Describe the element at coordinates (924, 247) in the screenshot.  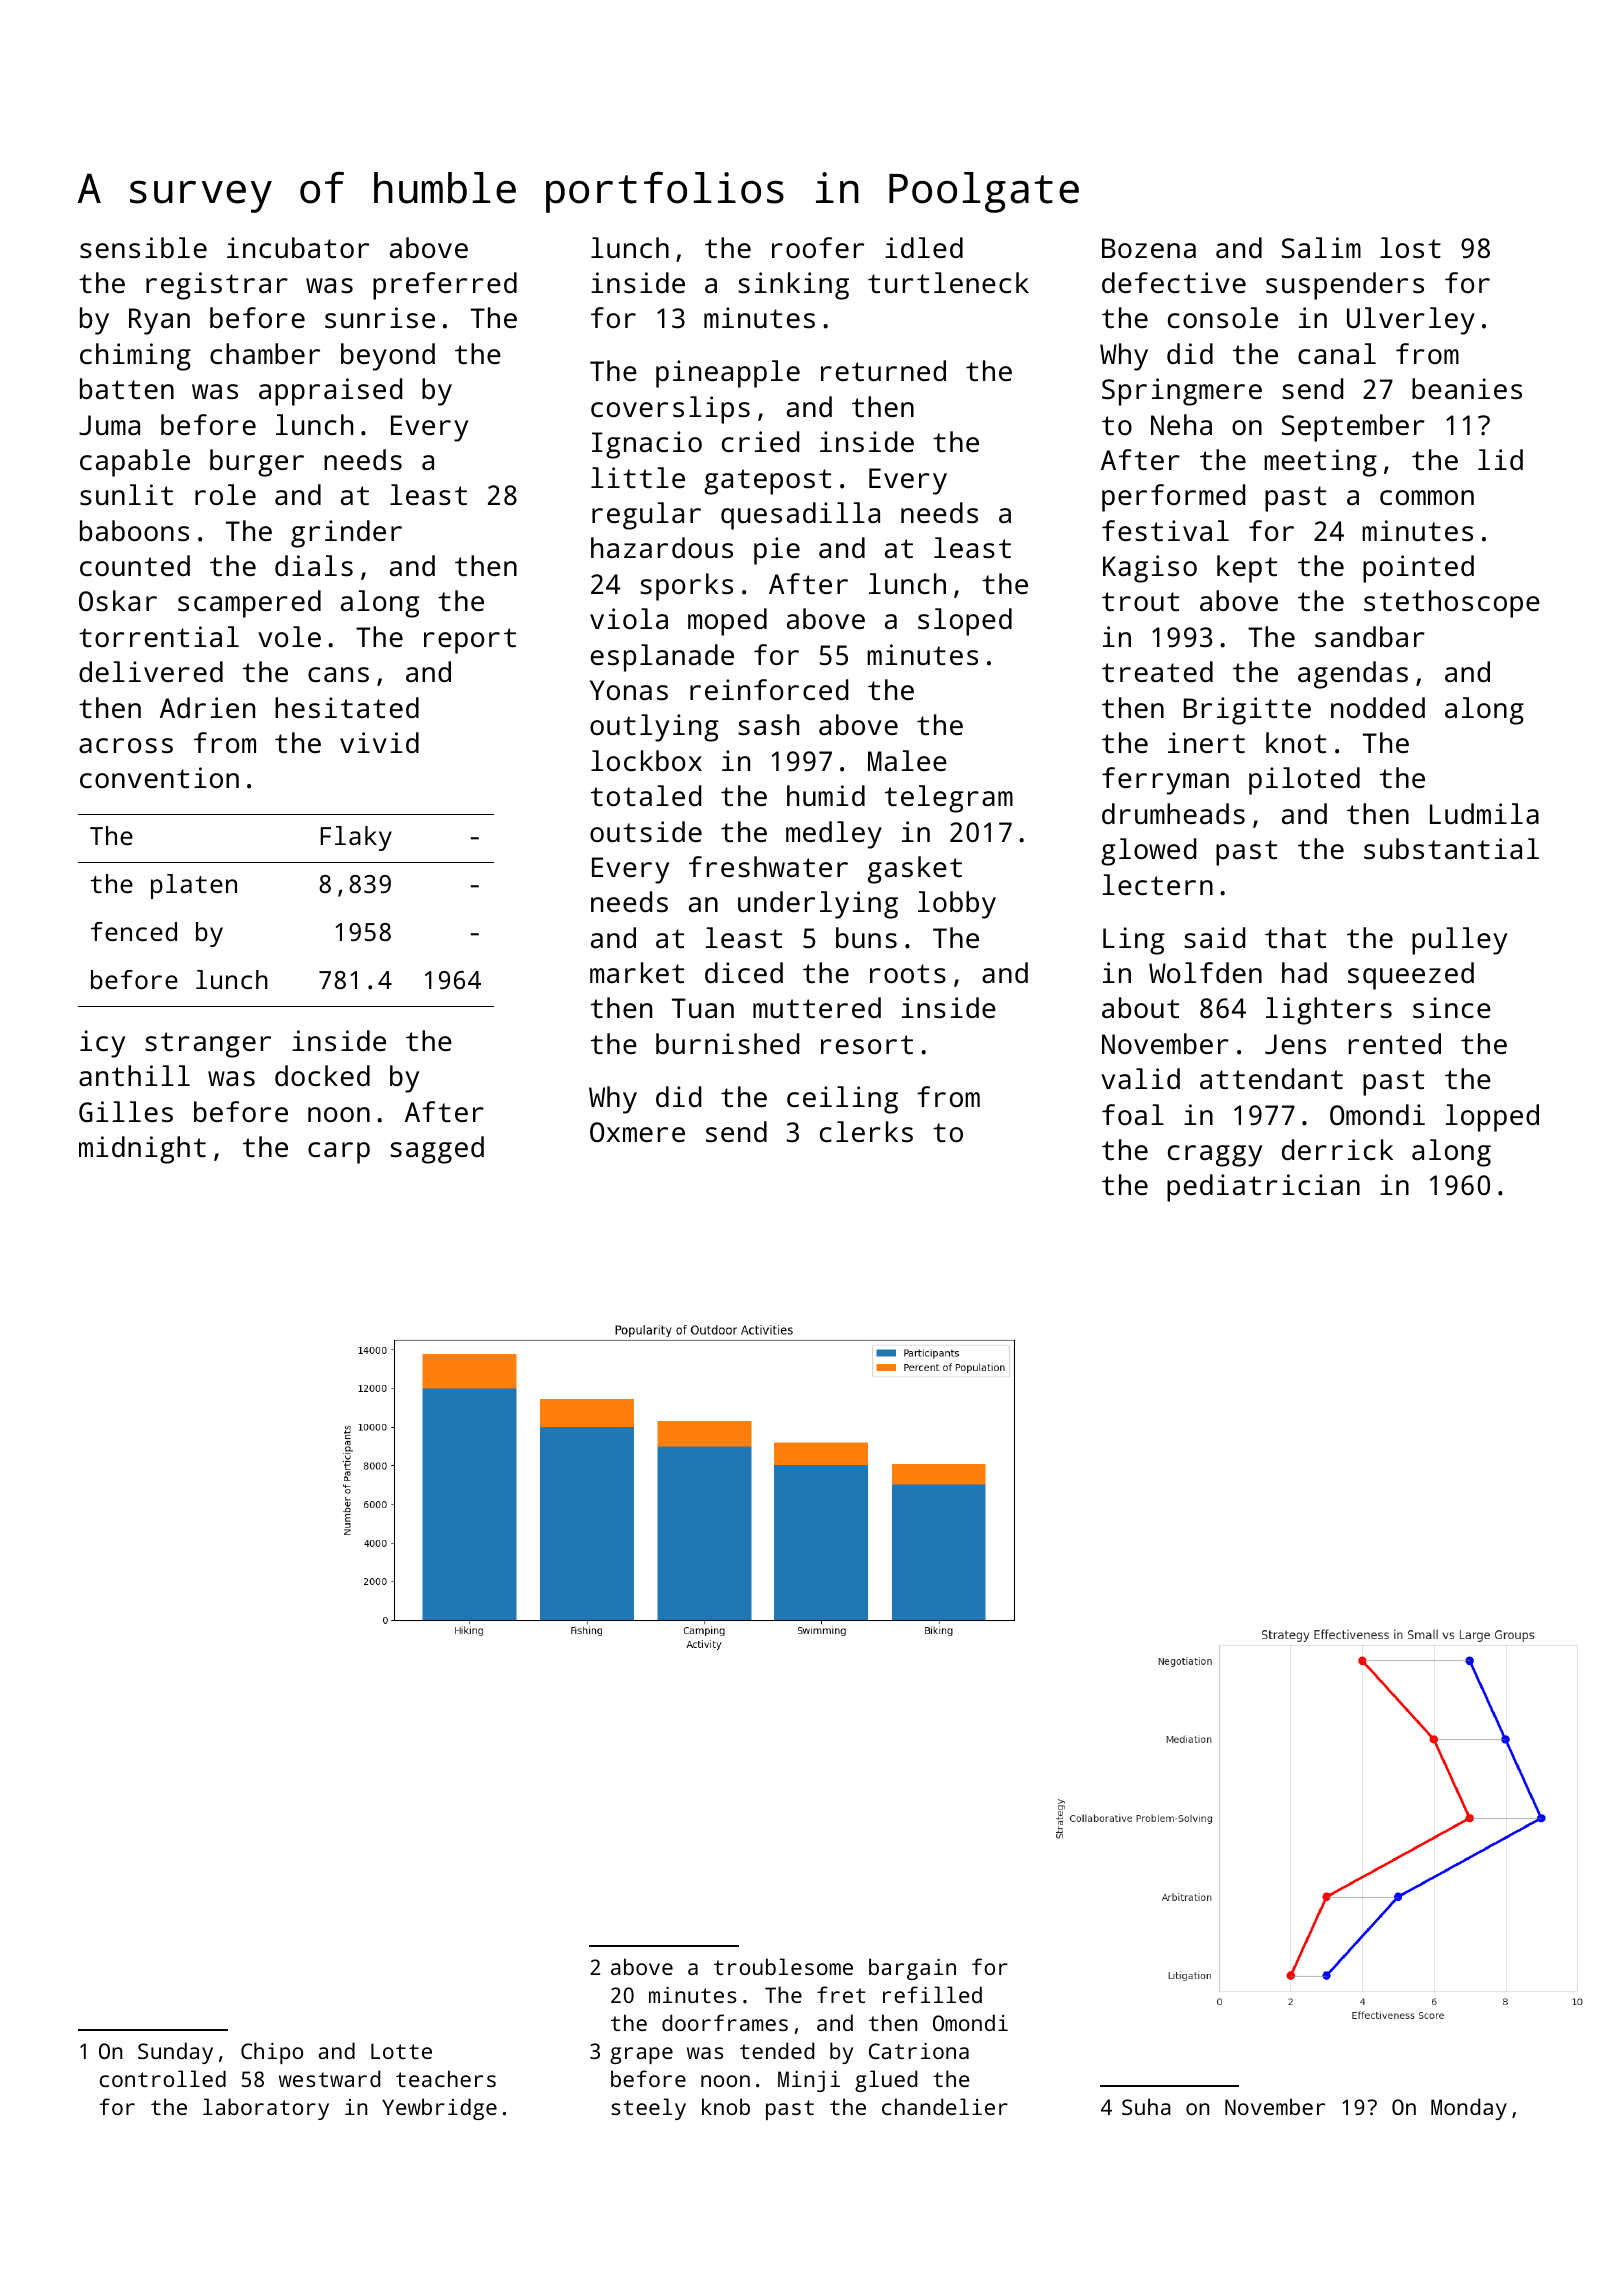
I see `idled` at that location.
